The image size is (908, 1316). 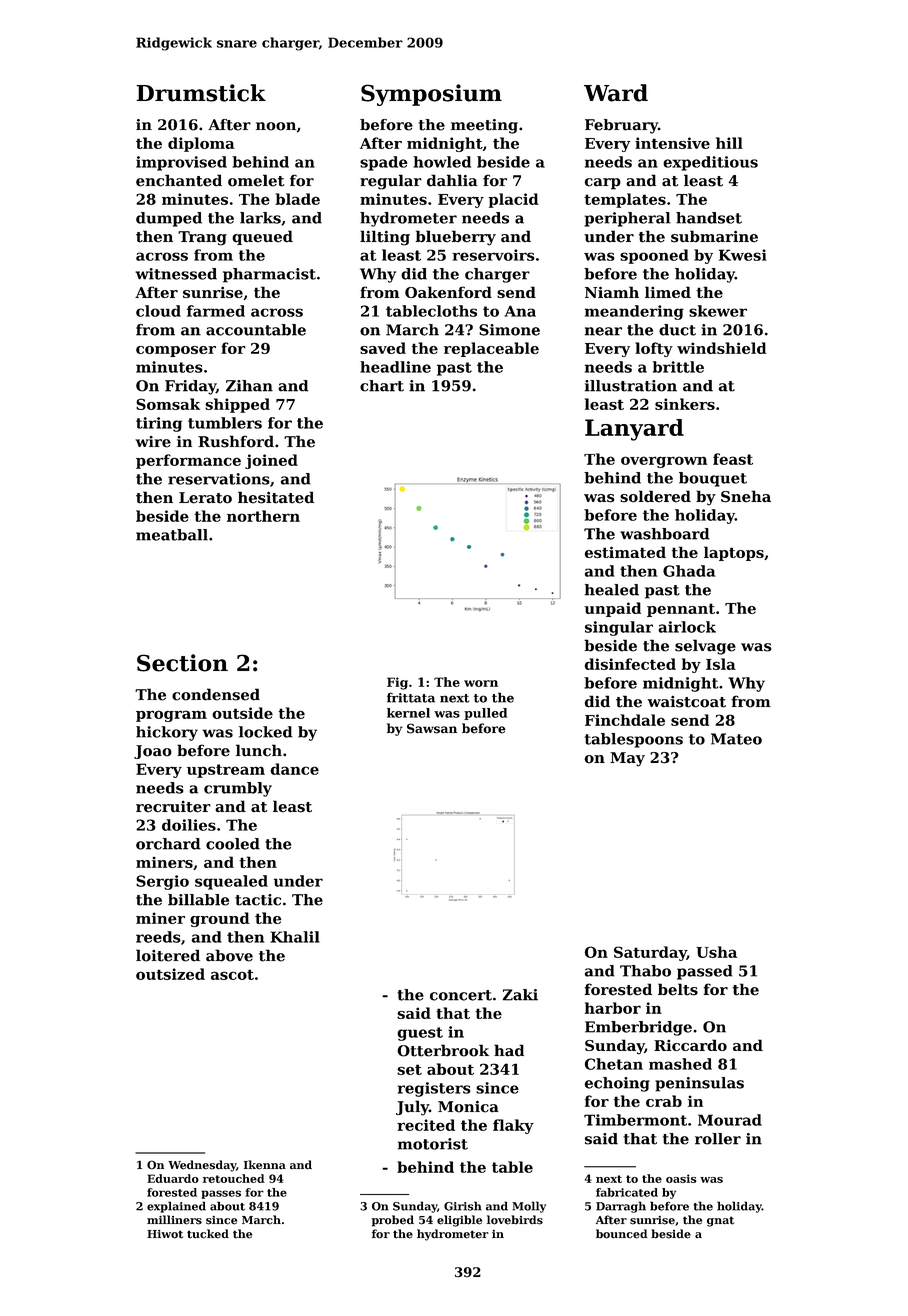 I want to click on Mateo, so click(x=736, y=739).
